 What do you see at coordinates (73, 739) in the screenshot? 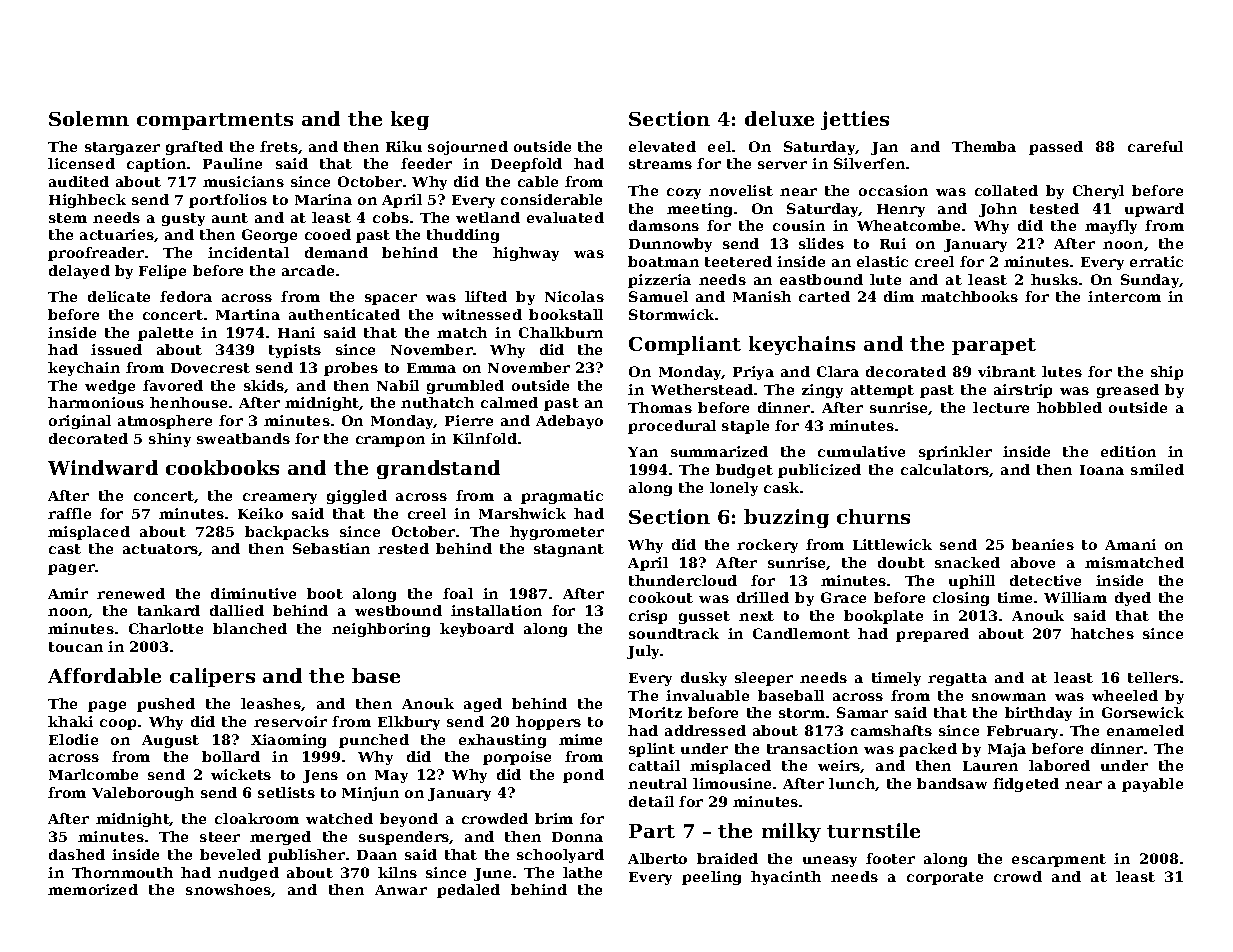
I see `Elodie` at bounding box center [73, 739].
